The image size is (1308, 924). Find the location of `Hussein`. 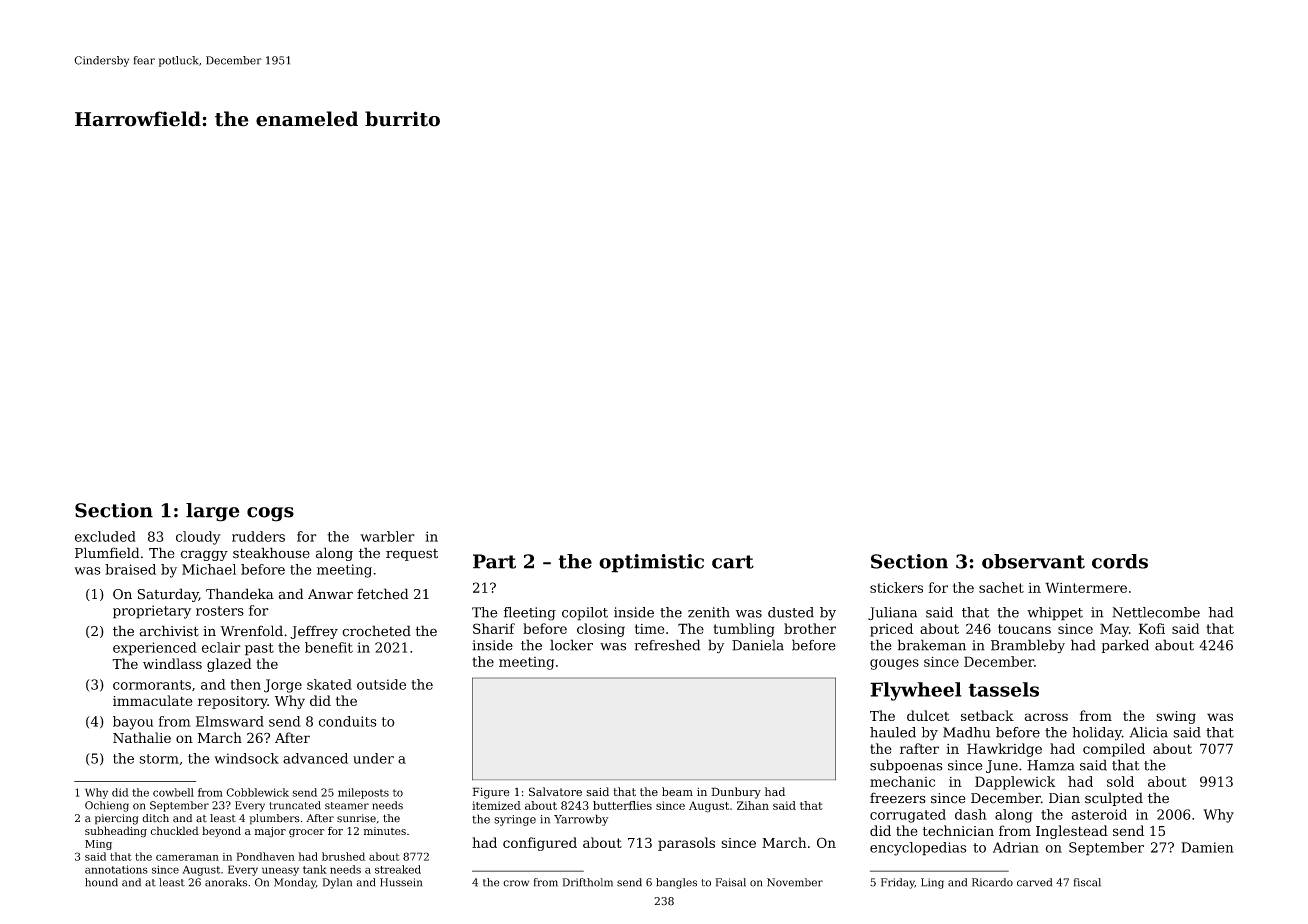

Hussein is located at coordinates (401, 882).
